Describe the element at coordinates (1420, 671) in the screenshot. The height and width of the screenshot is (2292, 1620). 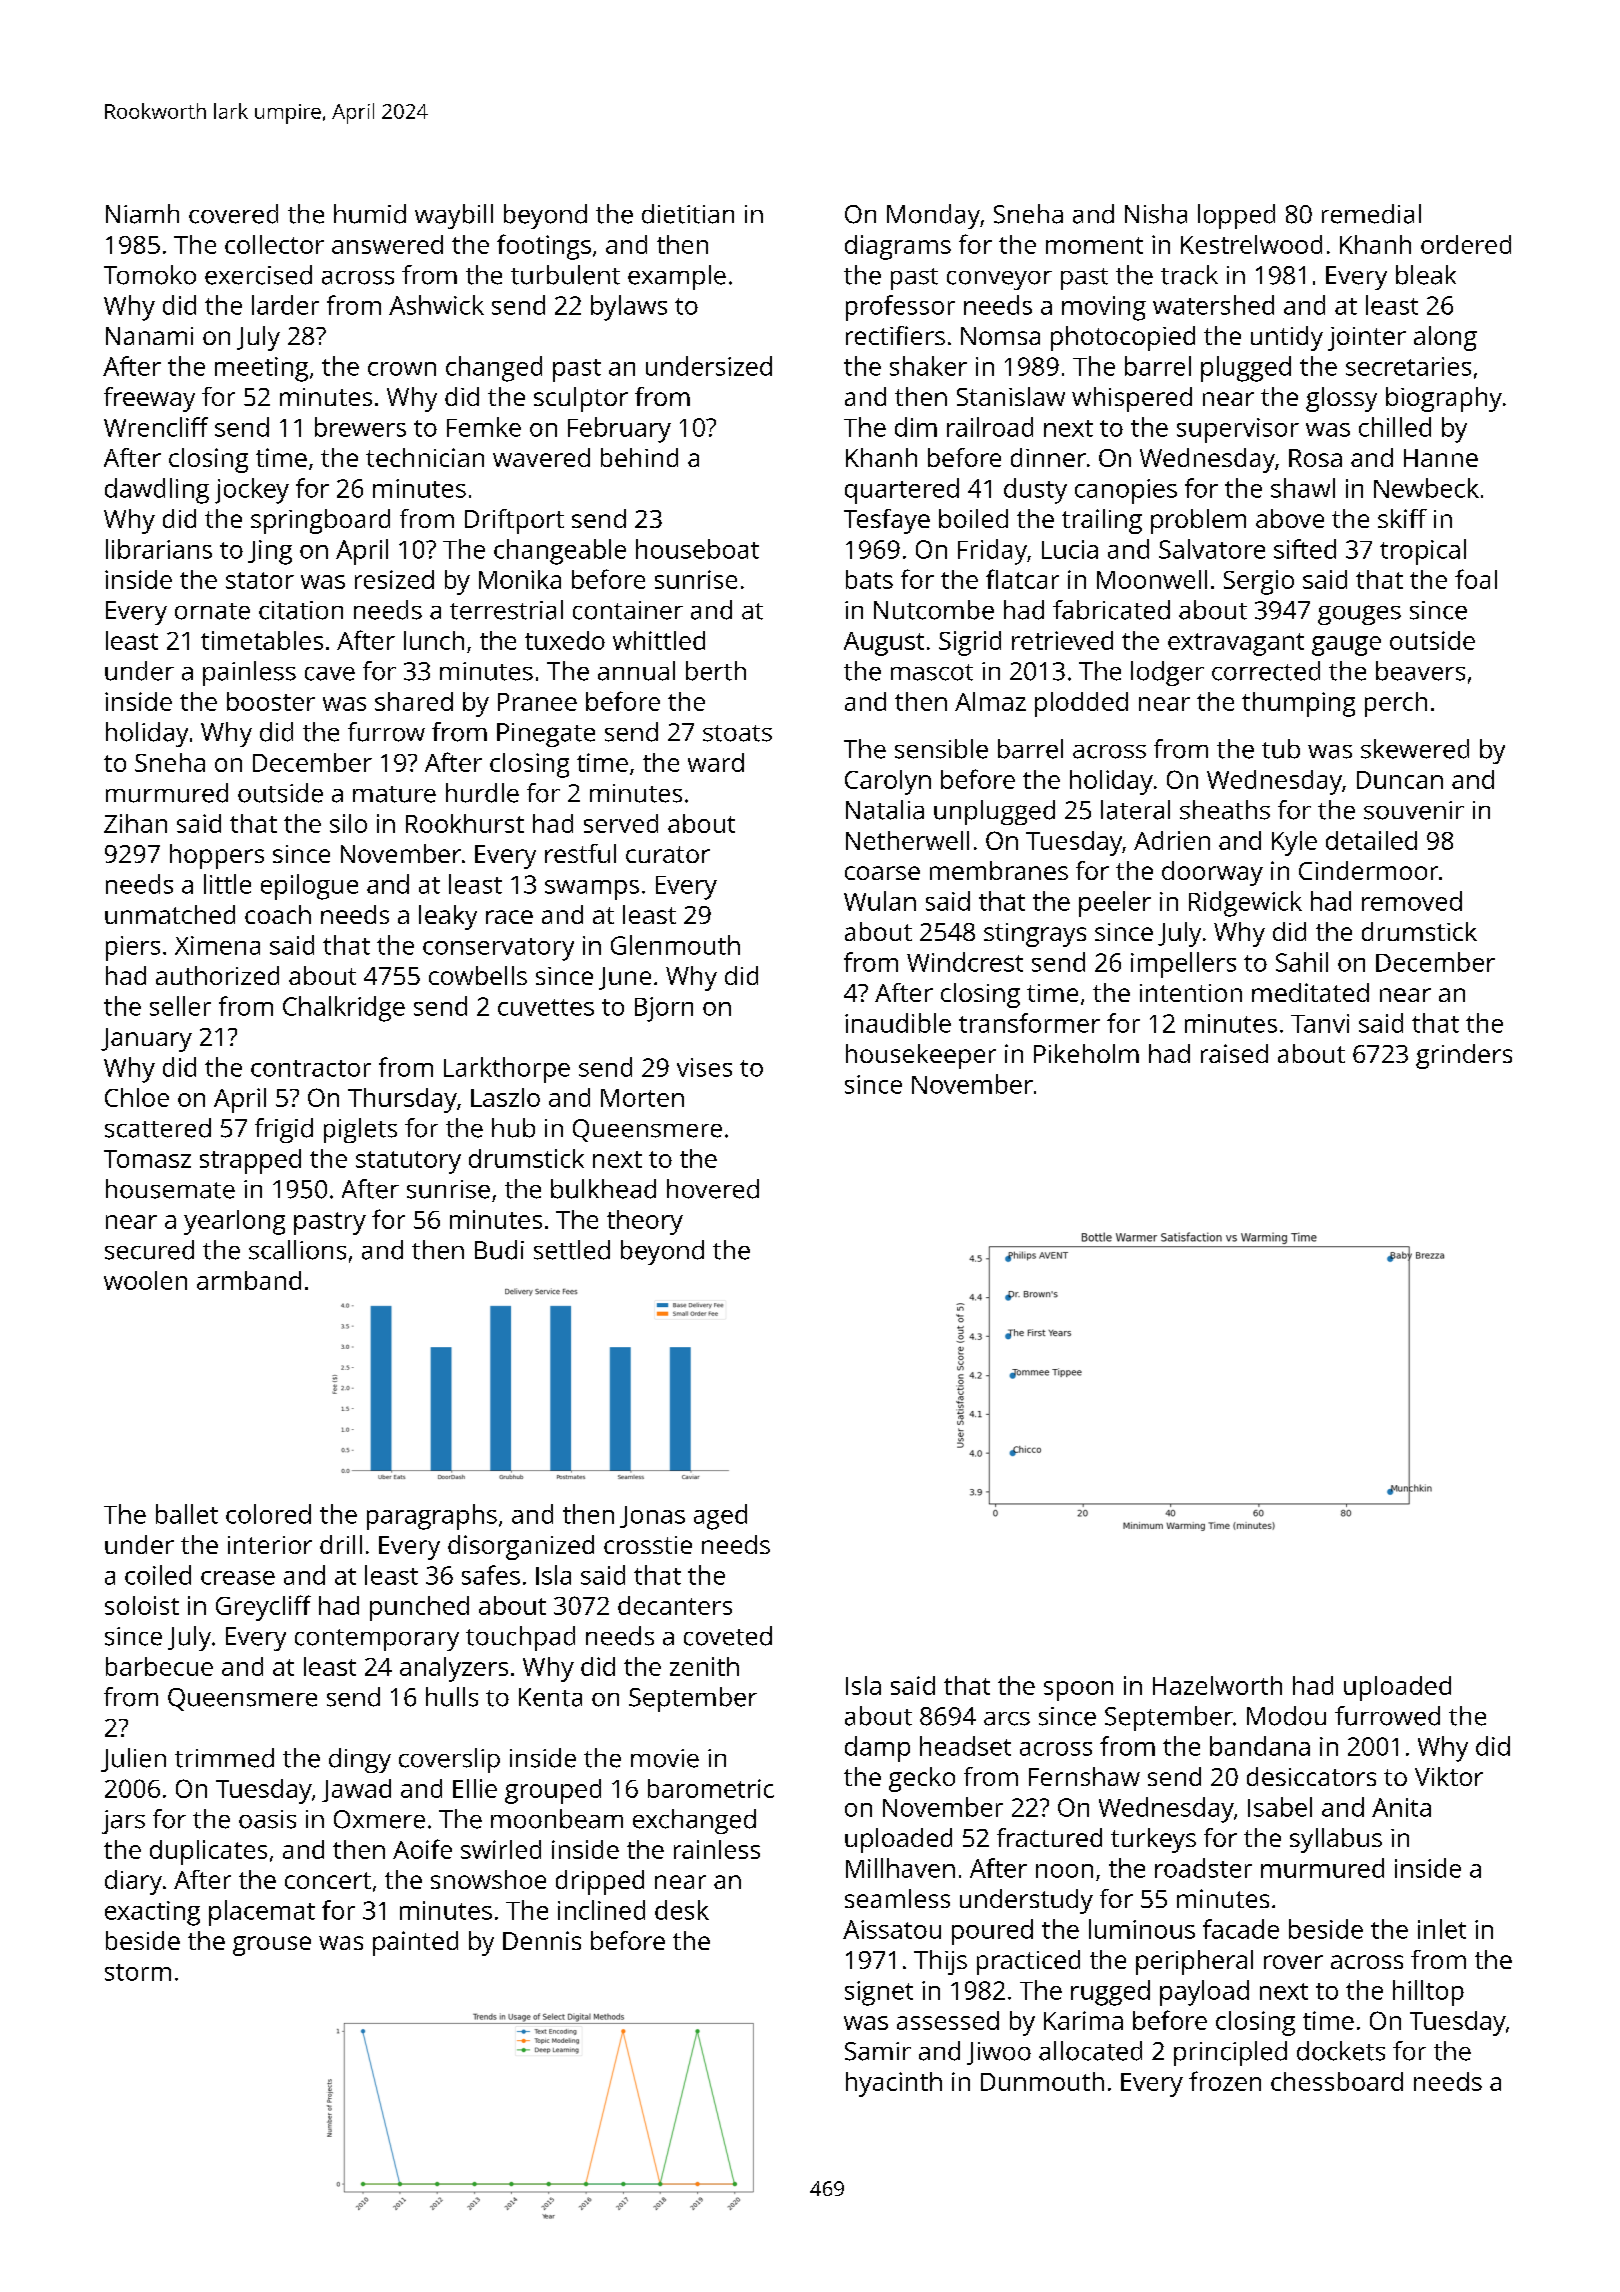
I see `beavers` at that location.
